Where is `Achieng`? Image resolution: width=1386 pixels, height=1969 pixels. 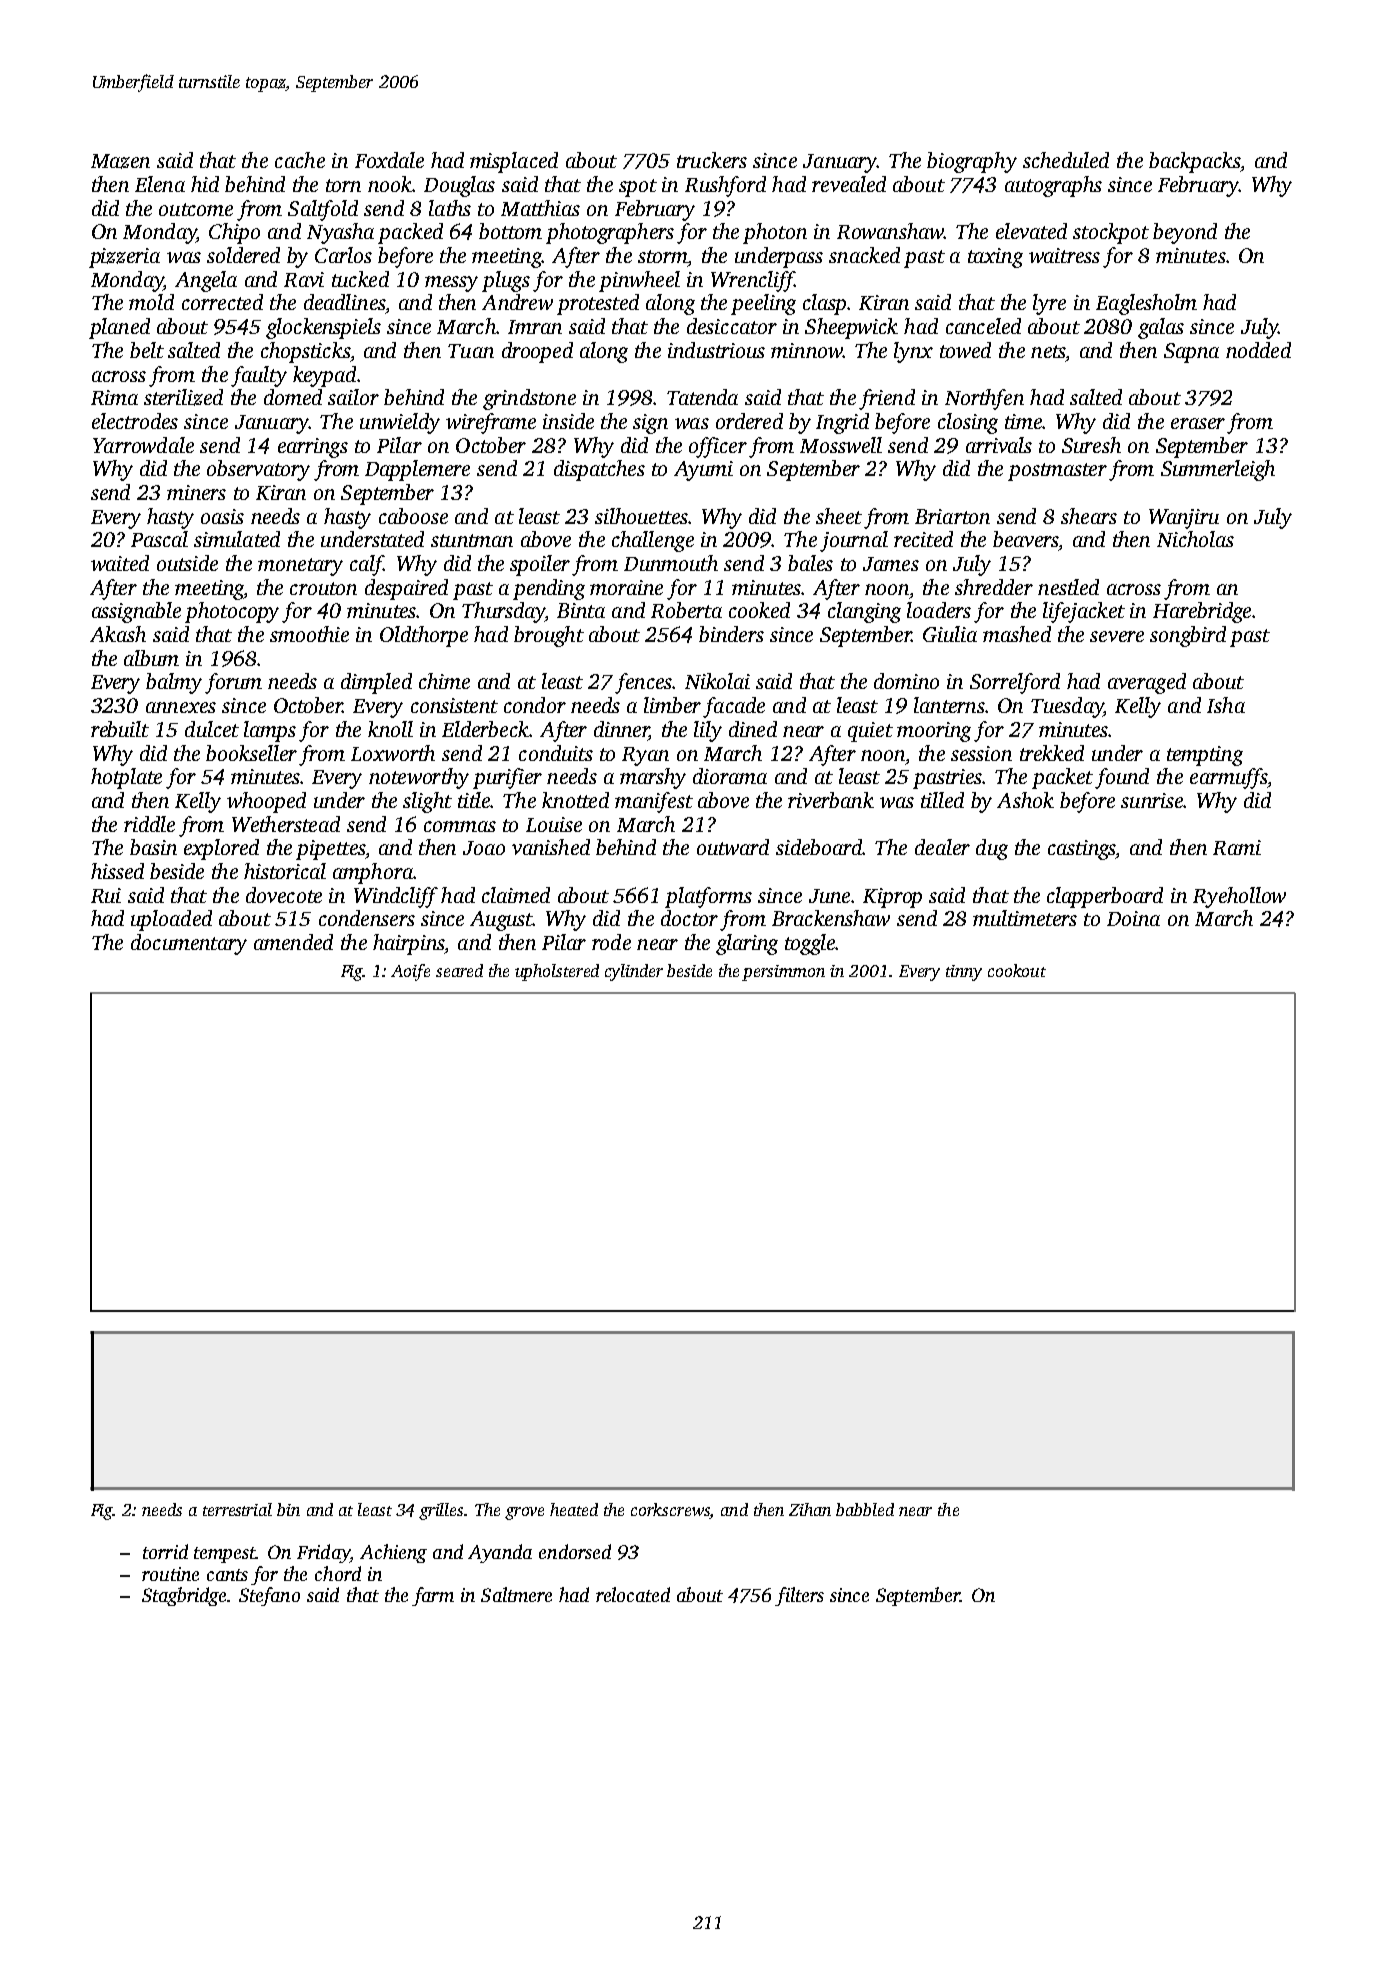 Achieng is located at coordinates (393, 1553).
